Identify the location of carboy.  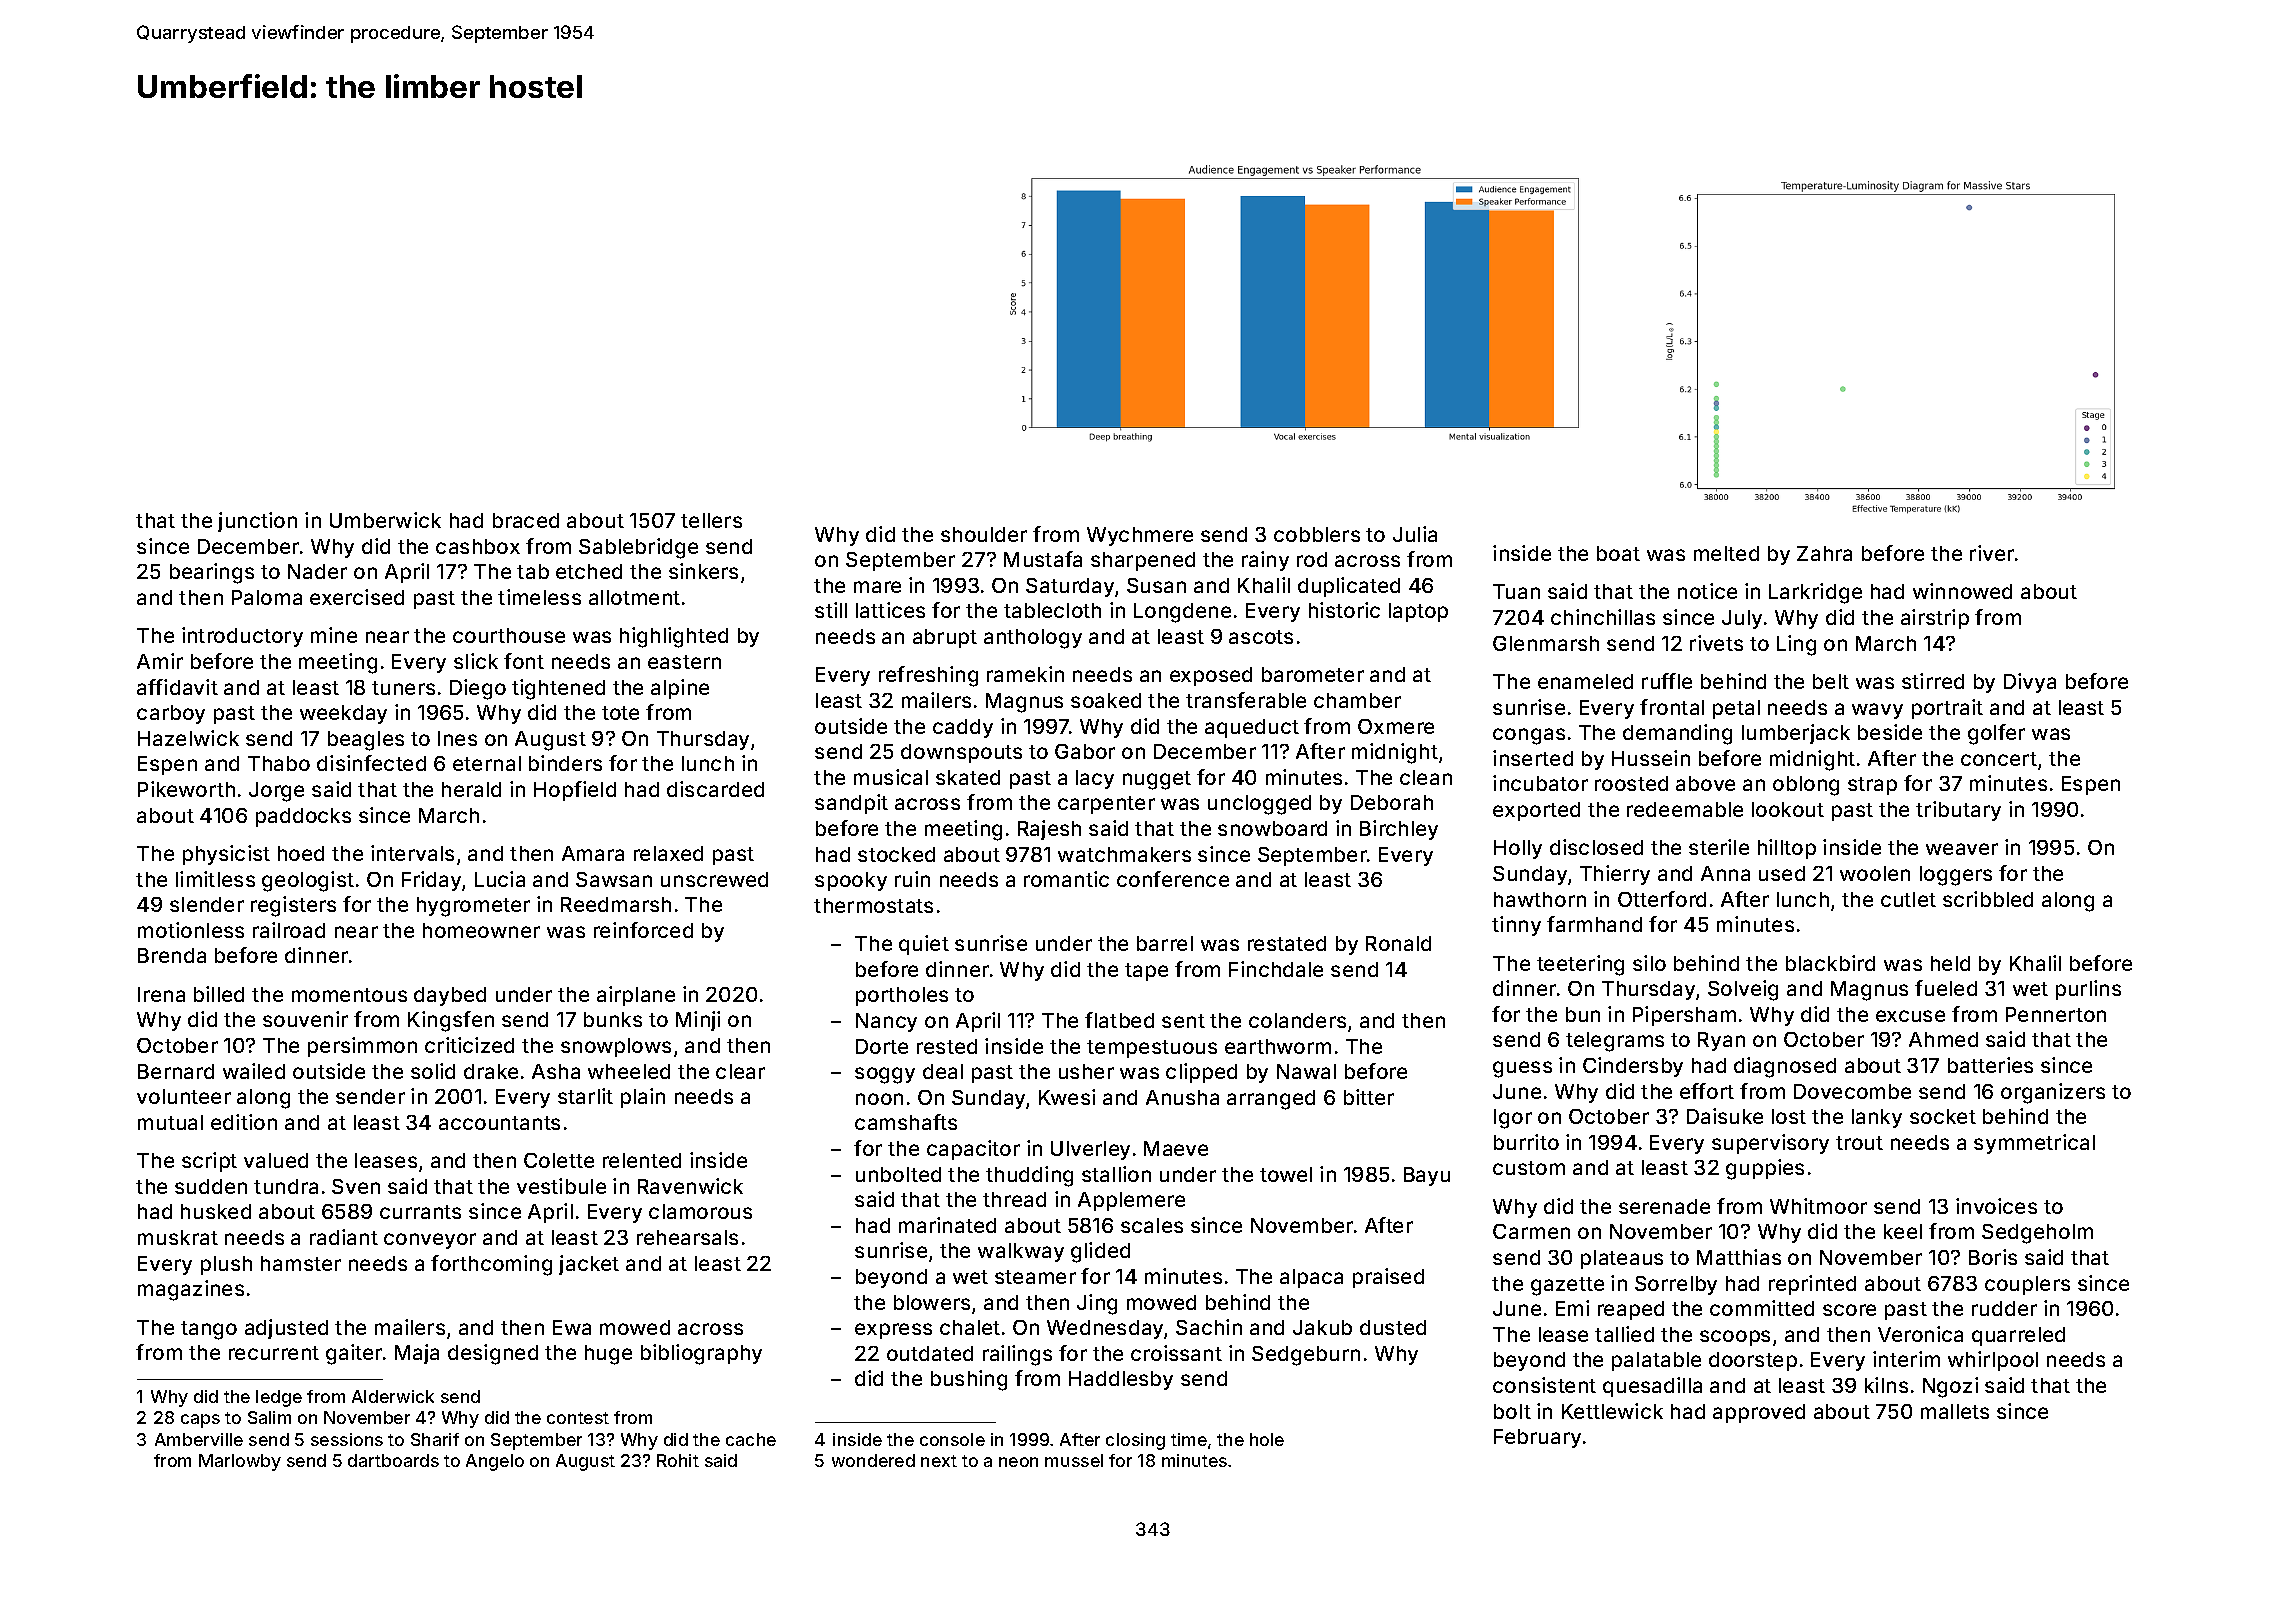
(171, 714).
